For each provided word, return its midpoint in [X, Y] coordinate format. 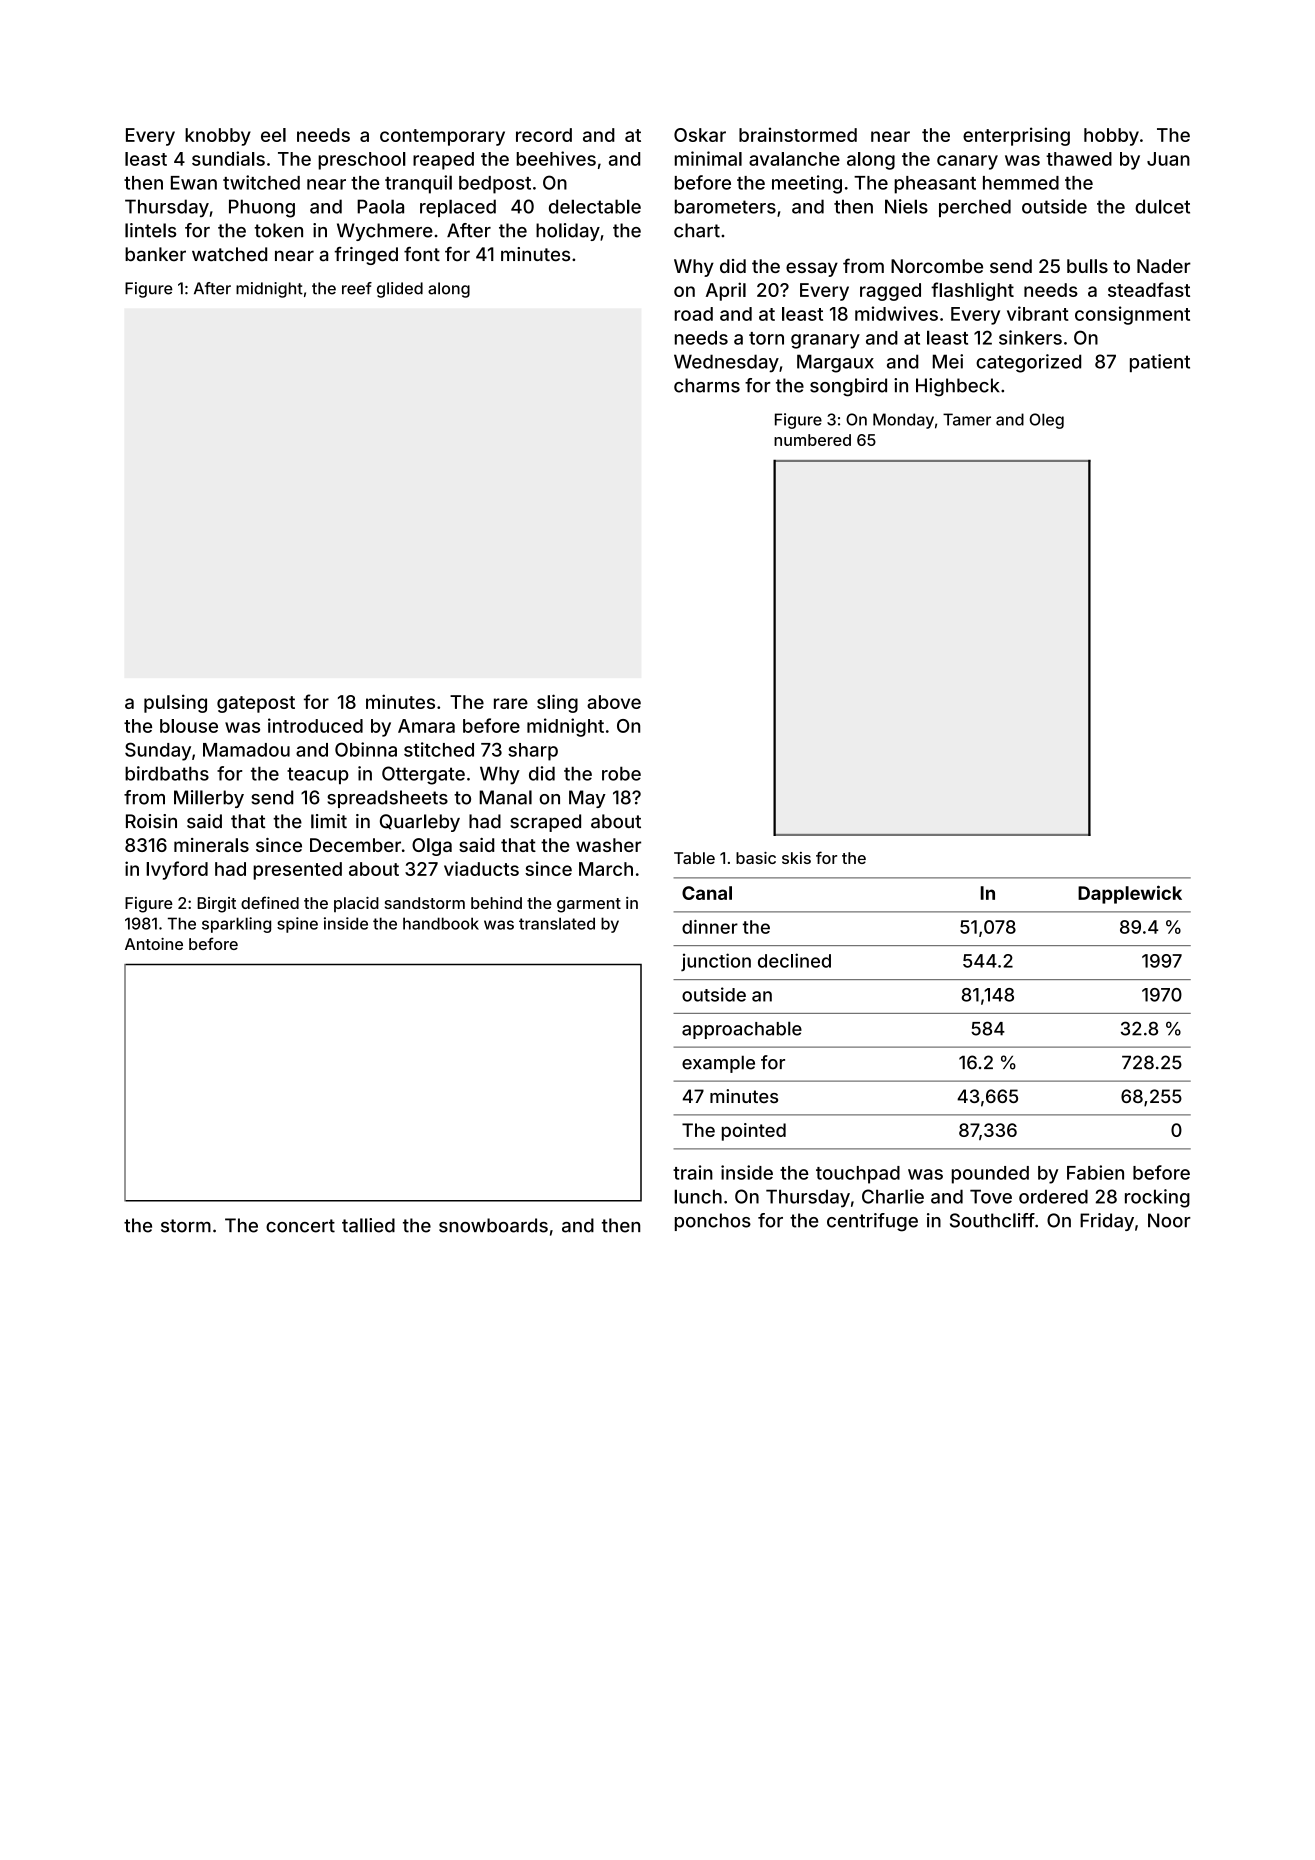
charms [707, 385]
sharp [533, 752]
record [544, 135]
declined [794, 960]
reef [357, 288]
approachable [742, 1030]
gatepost [256, 704]
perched [975, 208]
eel [273, 135]
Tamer [967, 419]
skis [796, 858]
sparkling [236, 925]
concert [300, 1226]
